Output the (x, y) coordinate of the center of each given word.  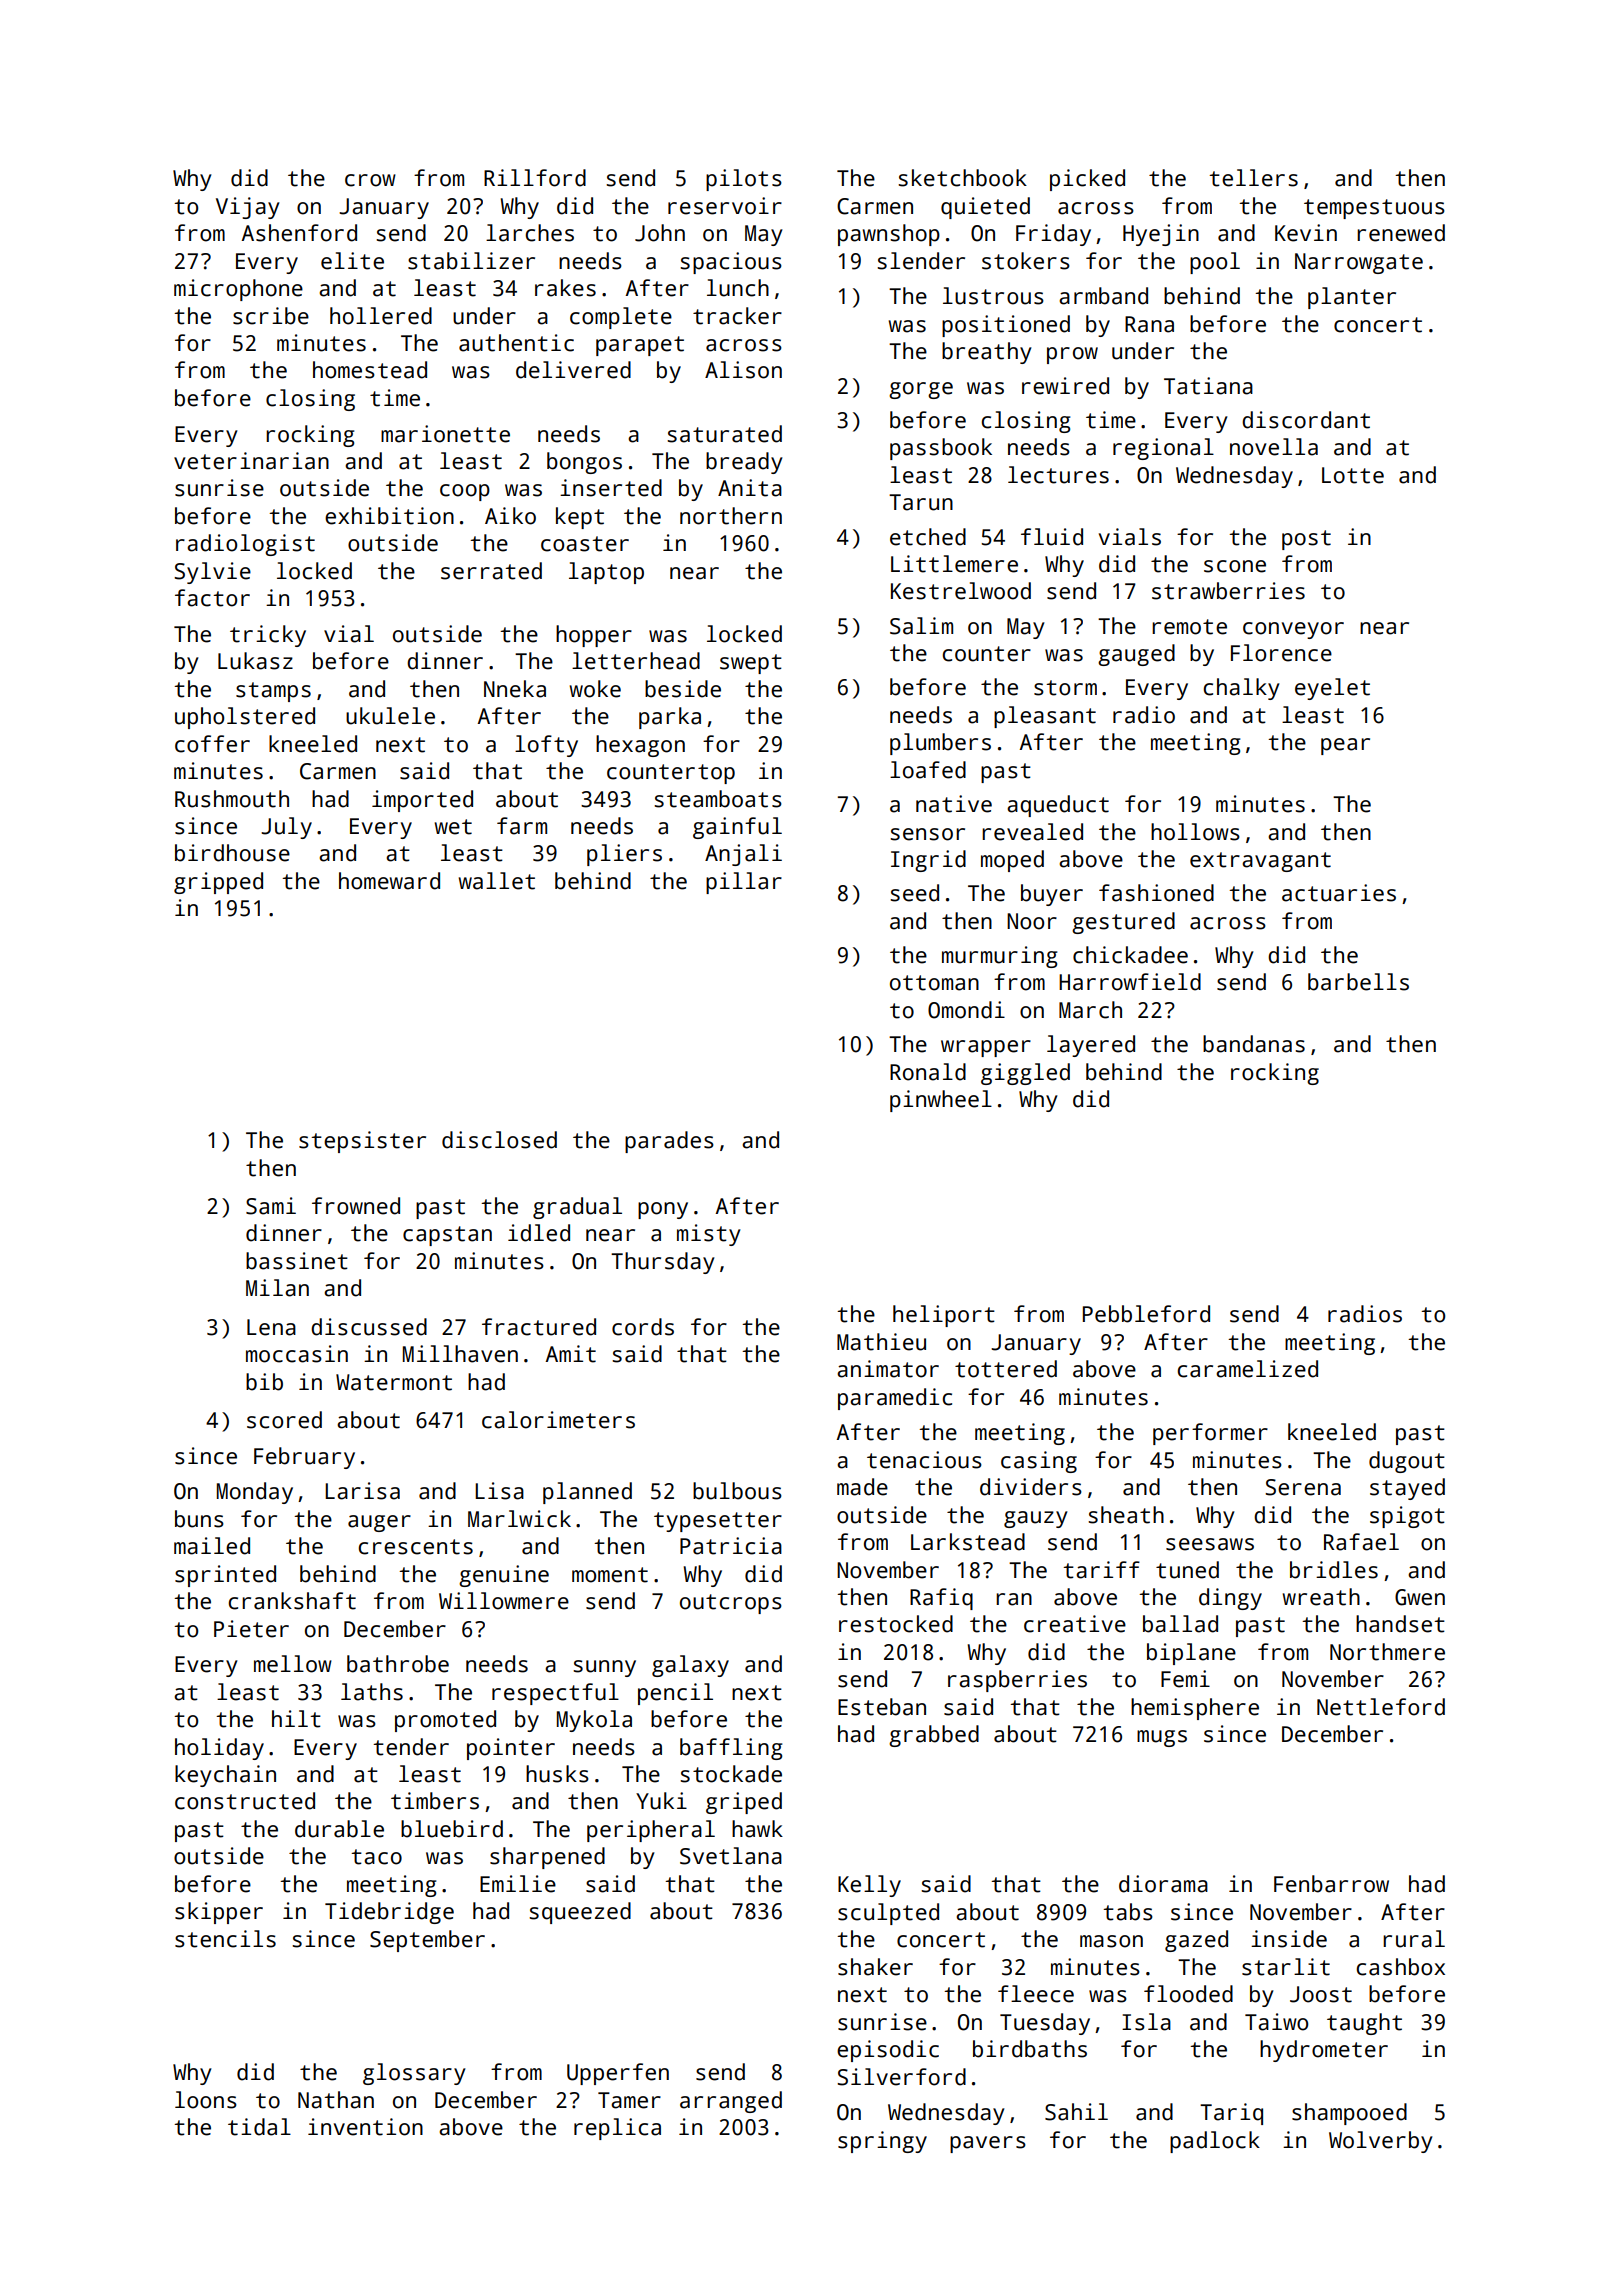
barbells (1358, 982)
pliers (624, 855)
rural (1414, 1939)
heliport (944, 1316)
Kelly (869, 1886)
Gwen (1420, 1597)
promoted (445, 1721)
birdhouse (232, 853)
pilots (744, 180)
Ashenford (299, 233)
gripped (218, 883)
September (427, 1941)
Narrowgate (1359, 263)
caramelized (1247, 1369)
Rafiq (941, 1599)
